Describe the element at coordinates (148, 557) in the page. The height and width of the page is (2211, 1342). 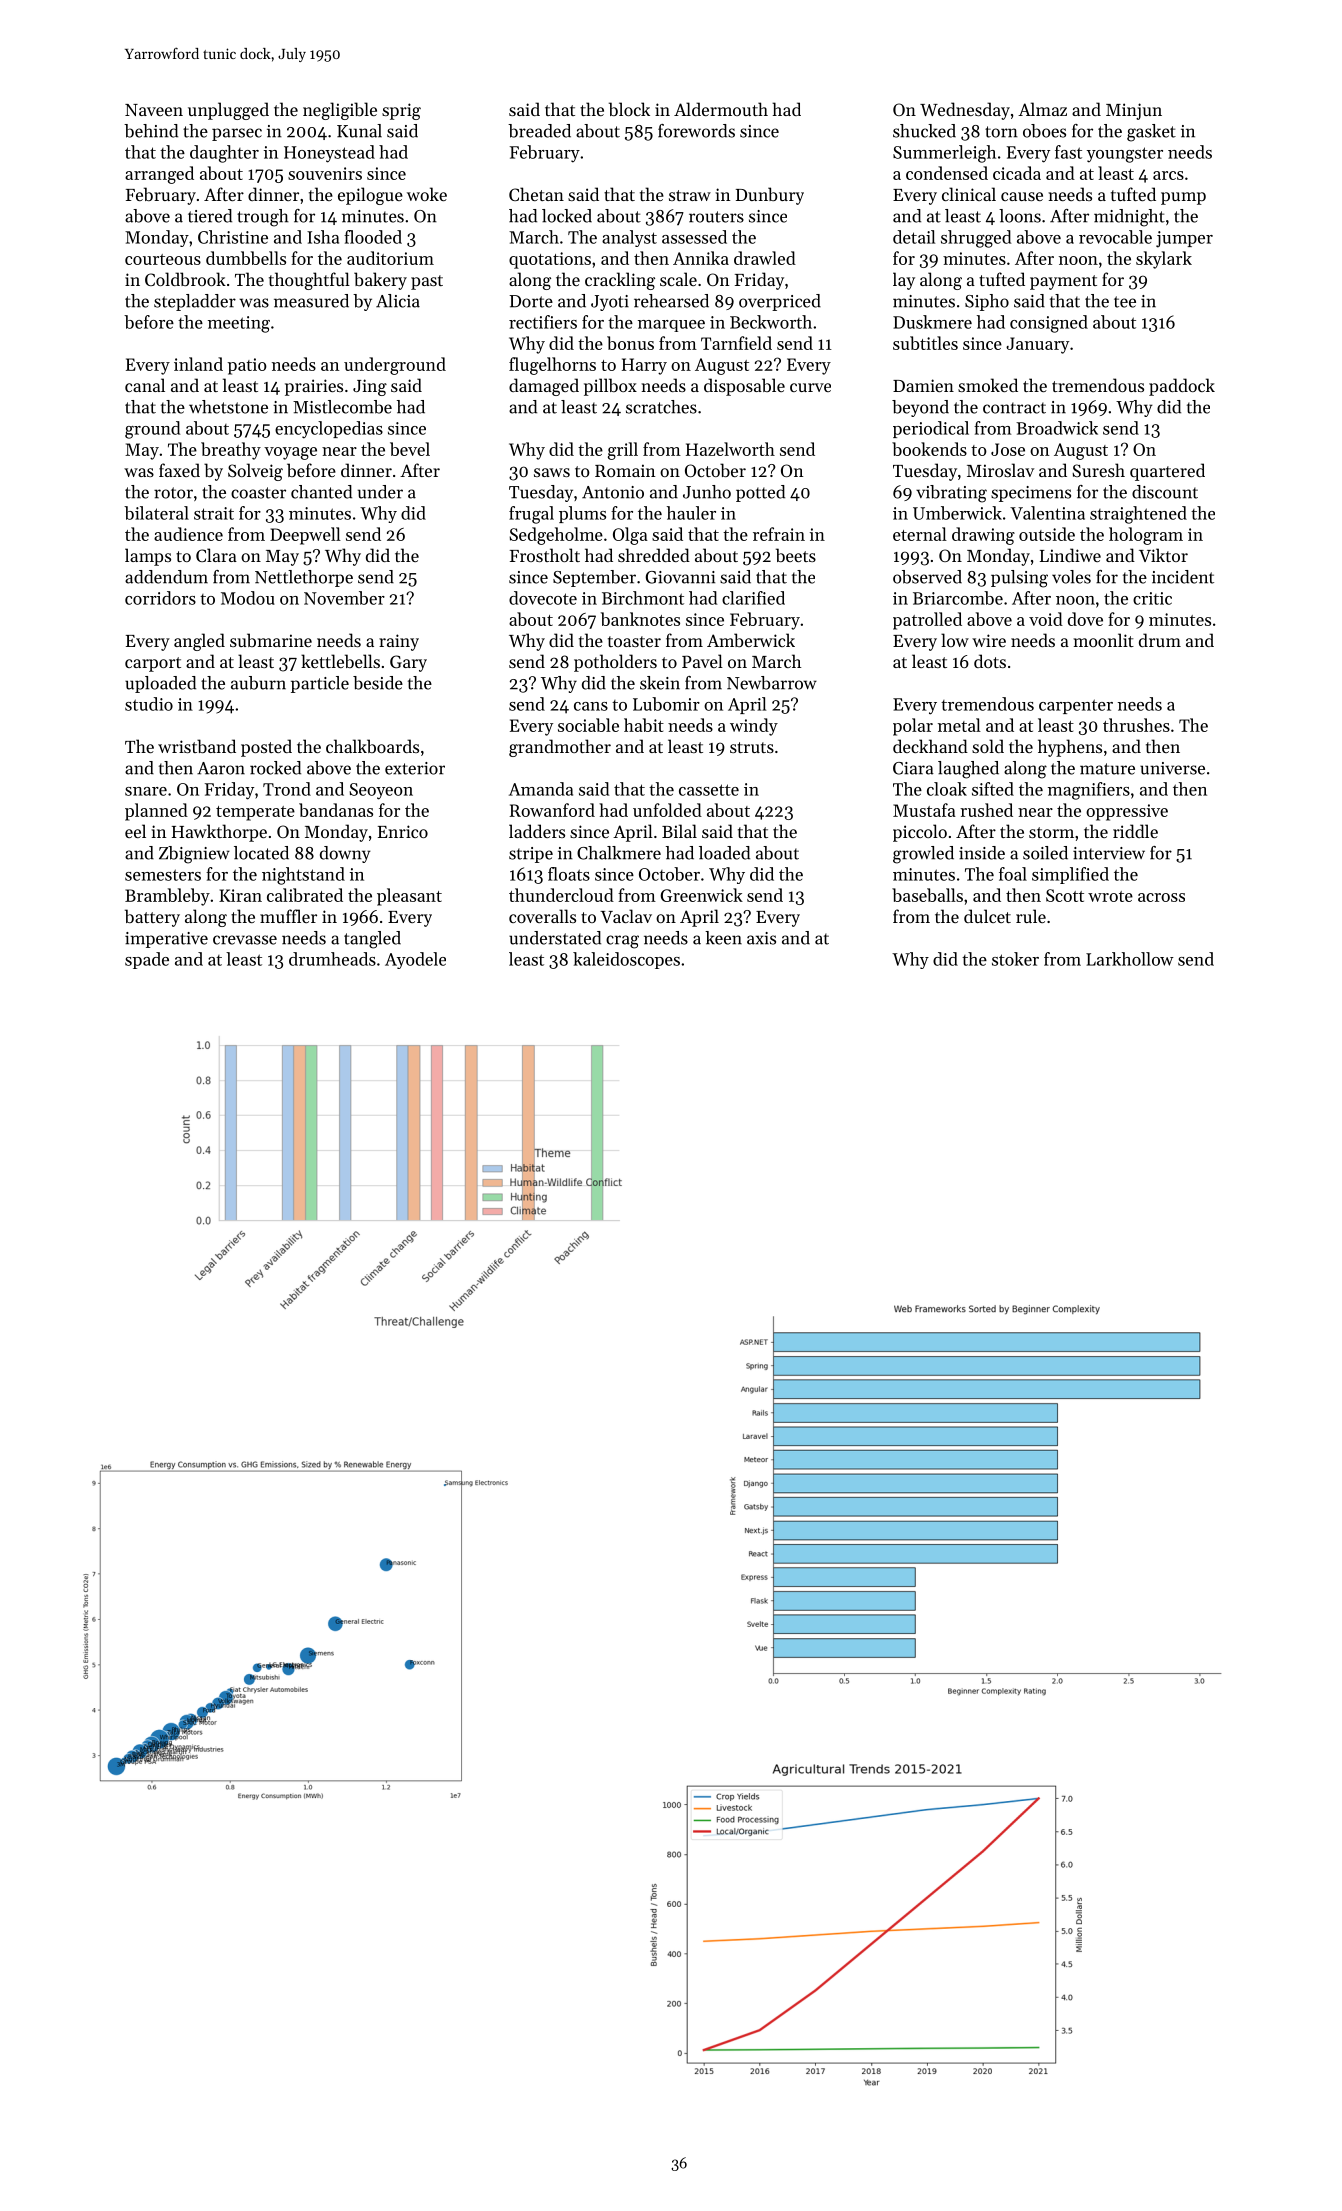
I see `lamps` at that location.
